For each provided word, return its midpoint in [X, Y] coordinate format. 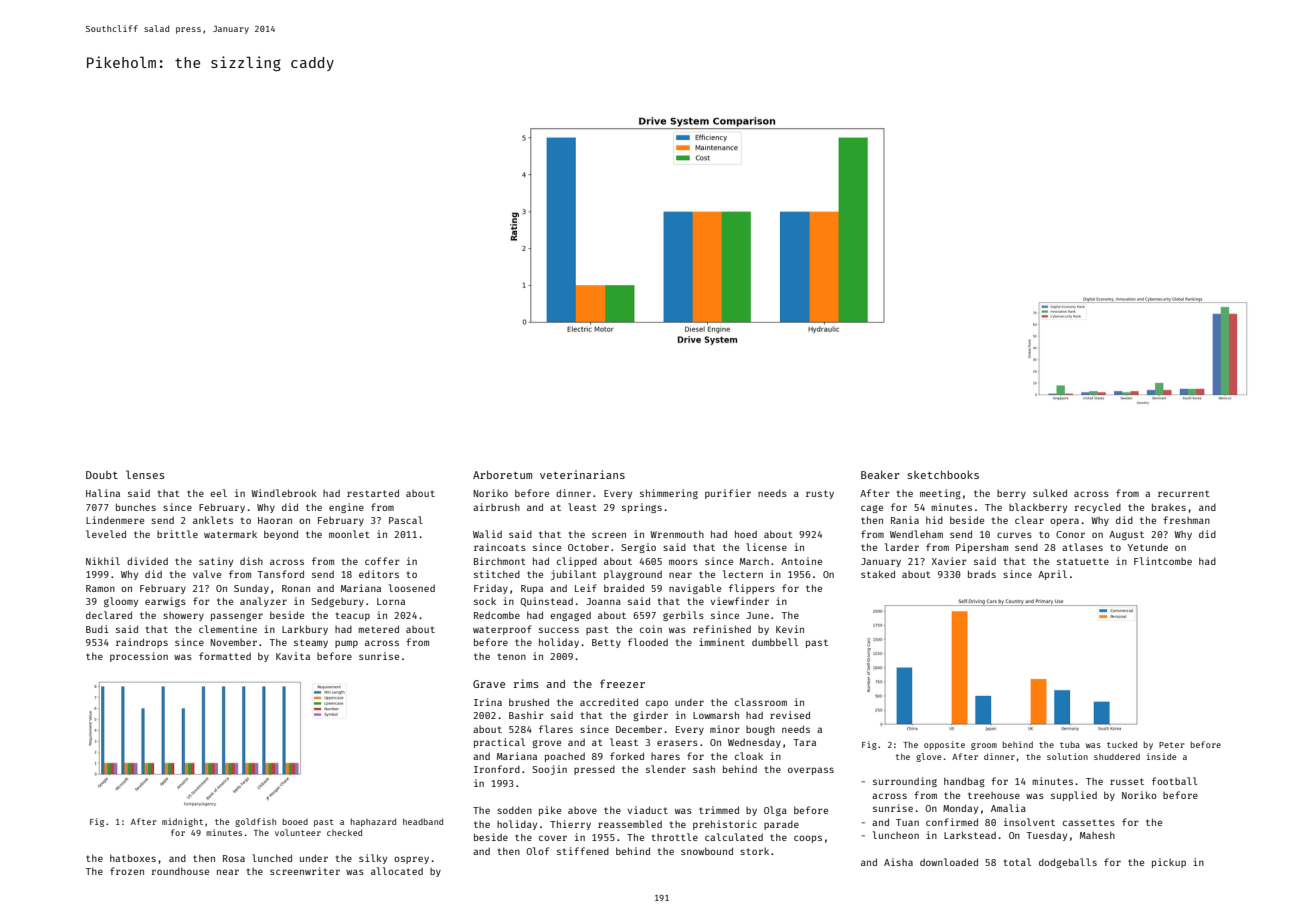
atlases [1082, 547]
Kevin [790, 629]
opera [1064, 522]
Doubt [102, 475]
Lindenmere [115, 520]
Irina [488, 702]
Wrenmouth [677, 534]
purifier [728, 494]
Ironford [497, 769]
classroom [761, 702]
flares [556, 729]
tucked [1122, 744]
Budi [97, 629]
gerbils [683, 616]
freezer [622, 683]
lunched [272, 858]
